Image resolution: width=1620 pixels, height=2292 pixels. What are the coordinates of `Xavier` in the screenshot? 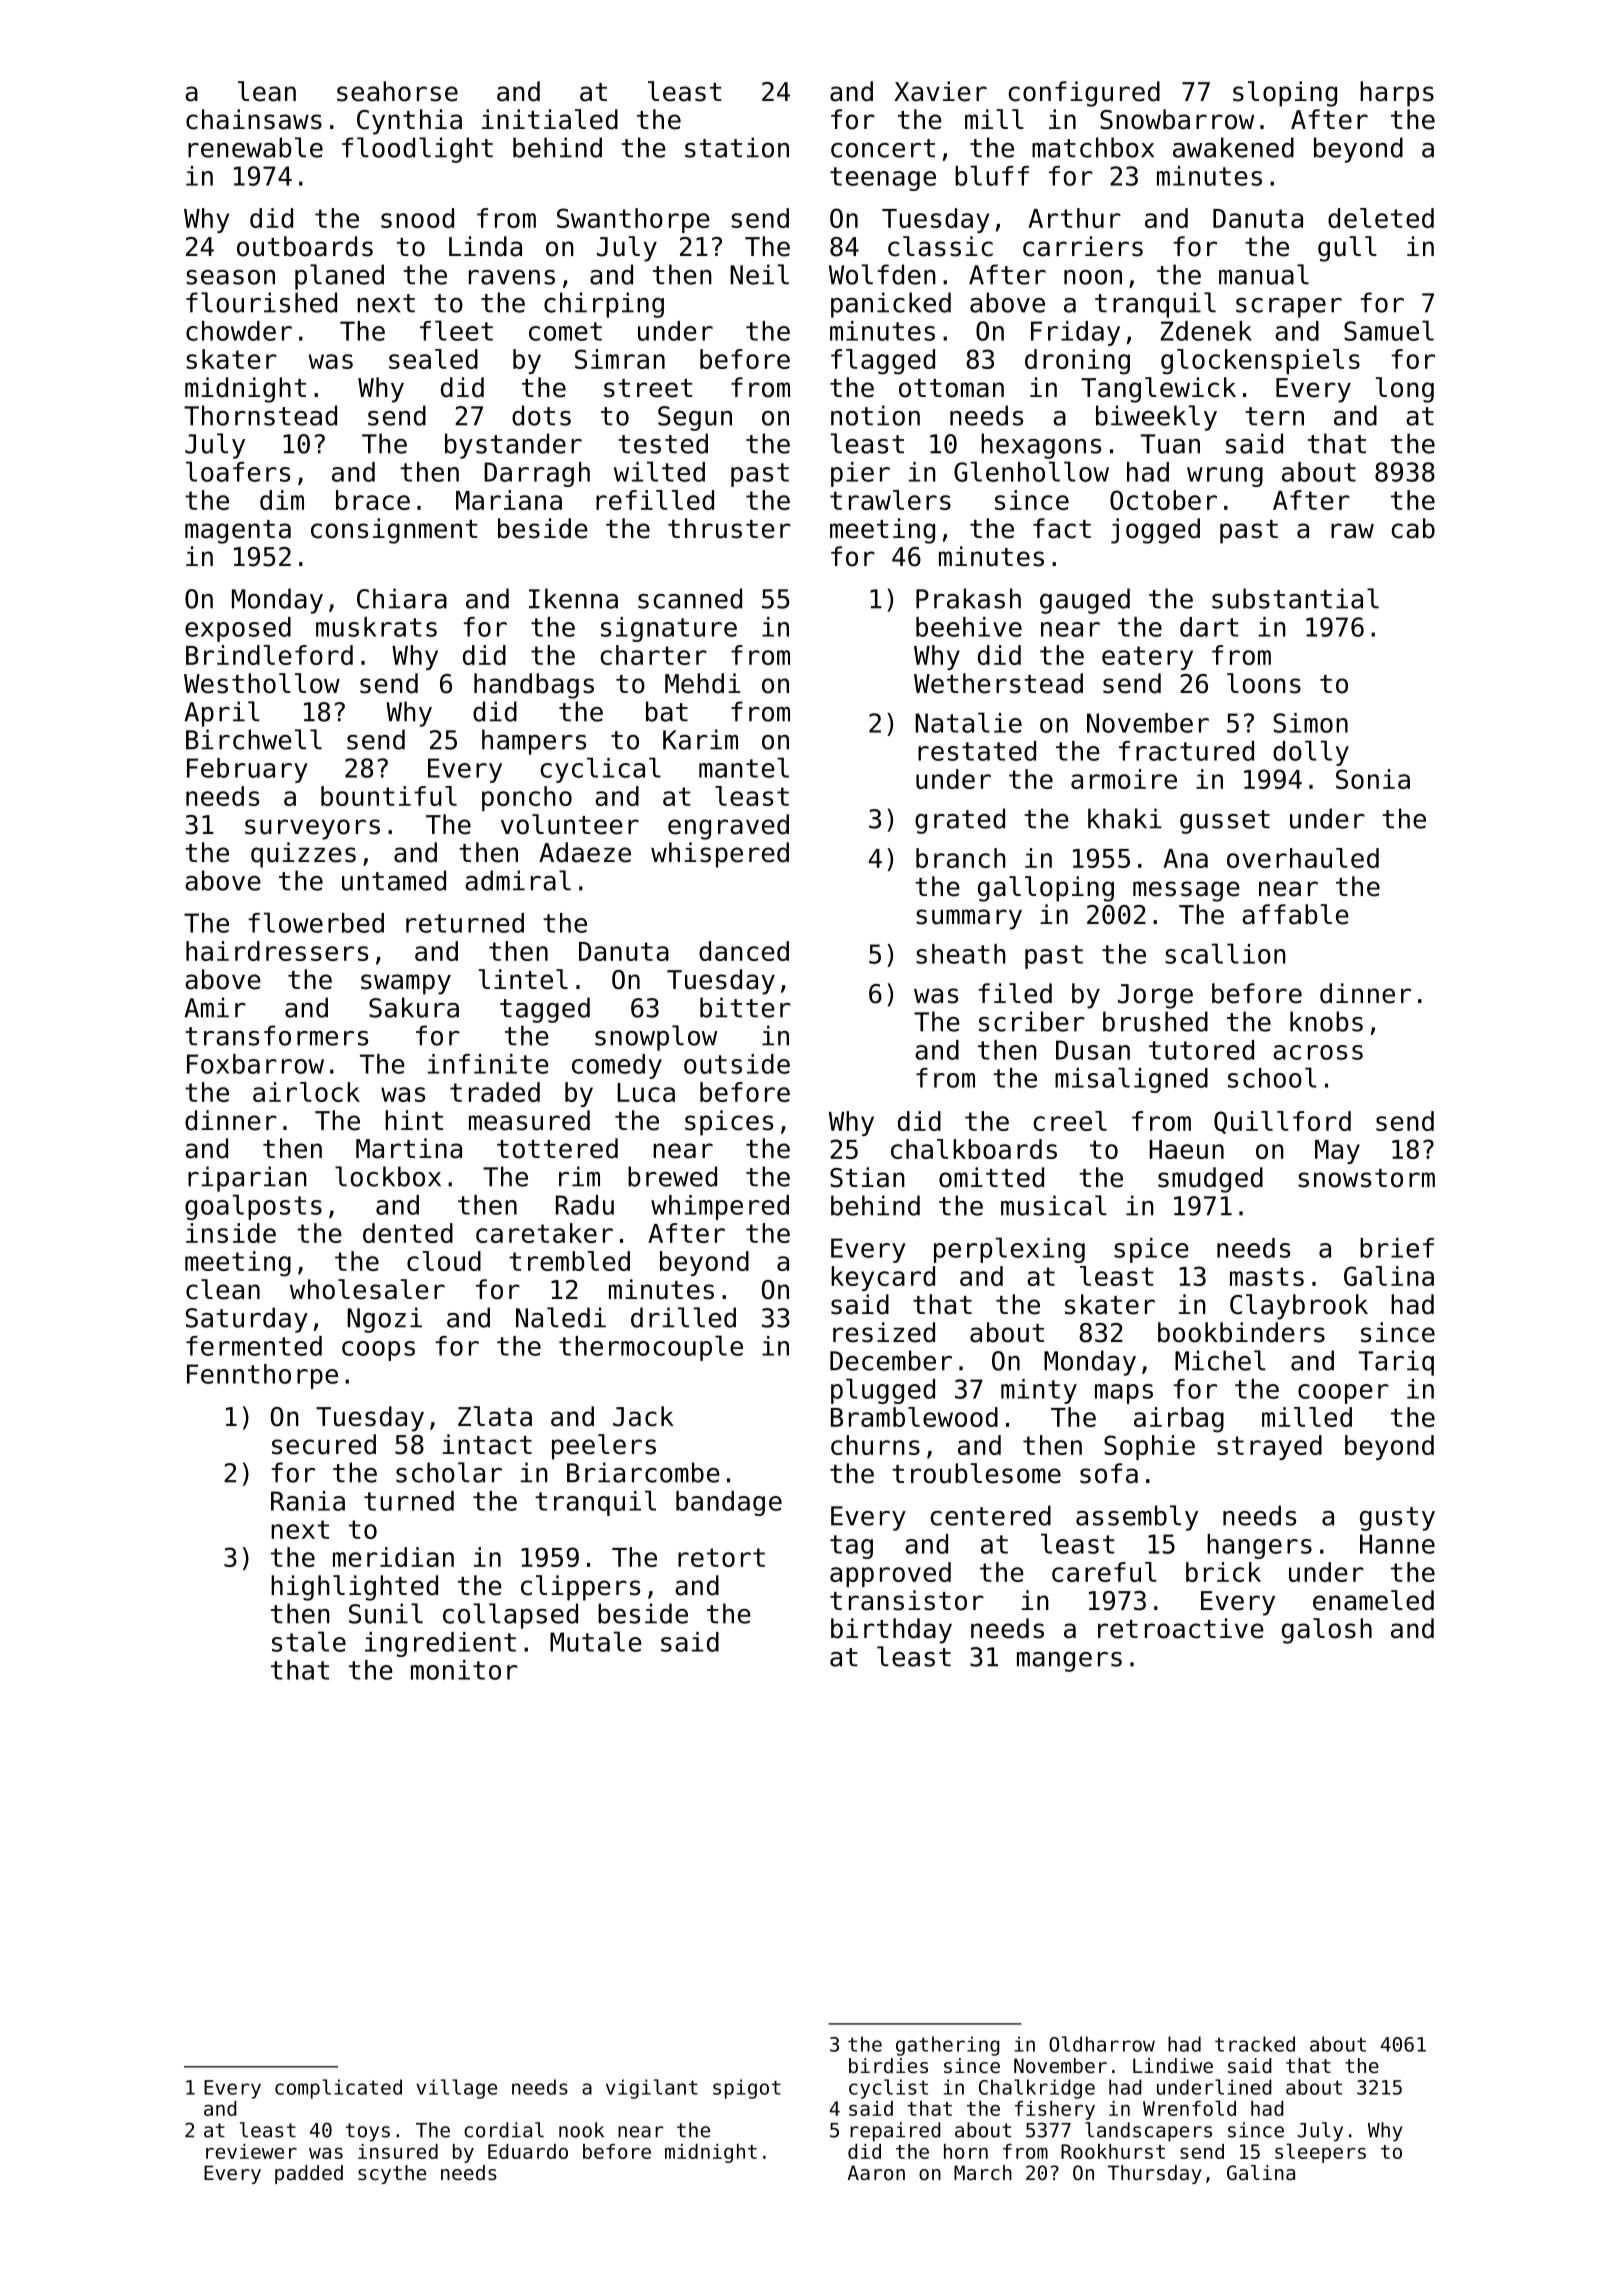 It's located at (940, 91).
